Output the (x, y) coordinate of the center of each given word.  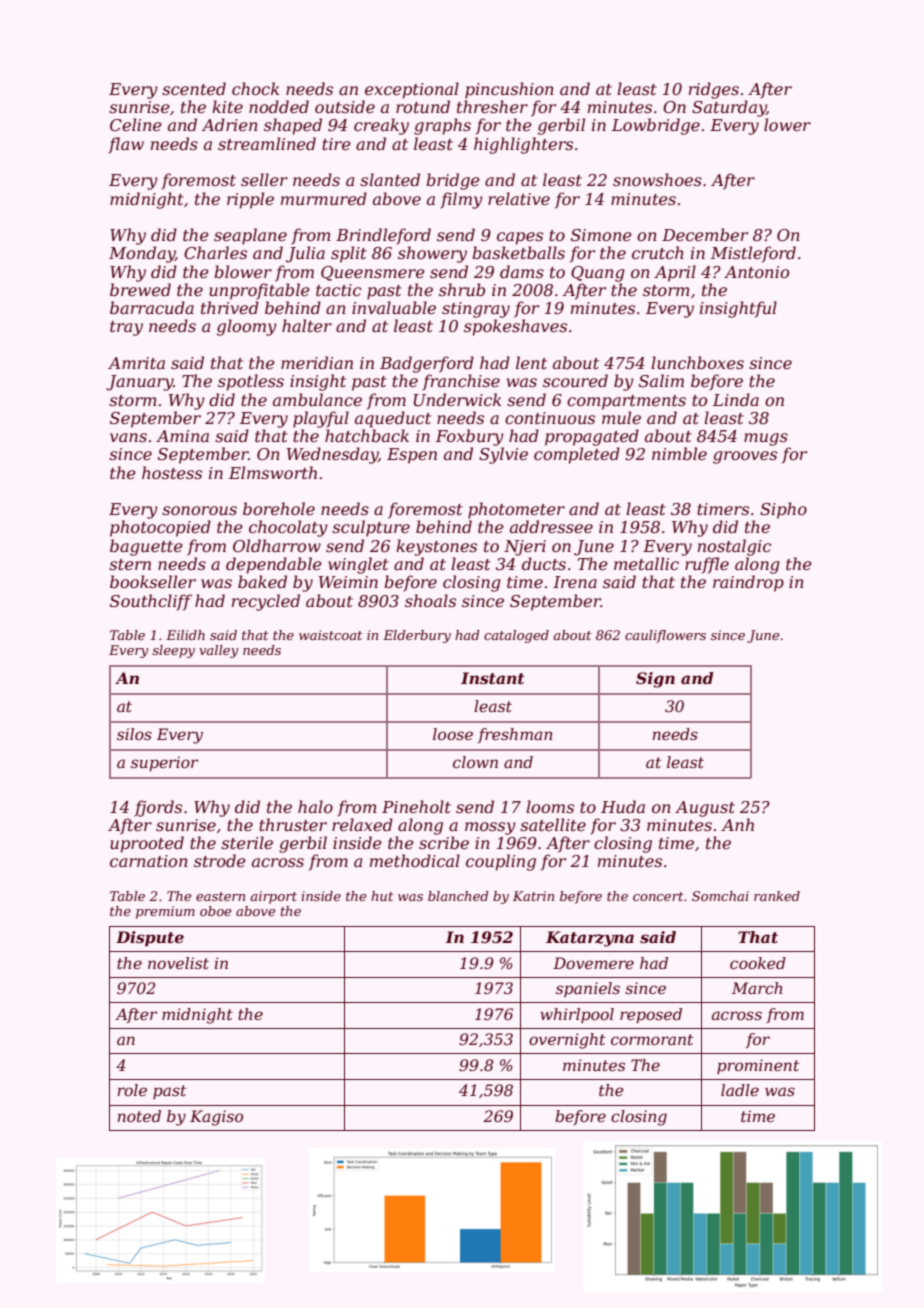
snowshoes (657, 179)
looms (550, 806)
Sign (655, 680)
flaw (126, 145)
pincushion (509, 90)
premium (165, 912)
